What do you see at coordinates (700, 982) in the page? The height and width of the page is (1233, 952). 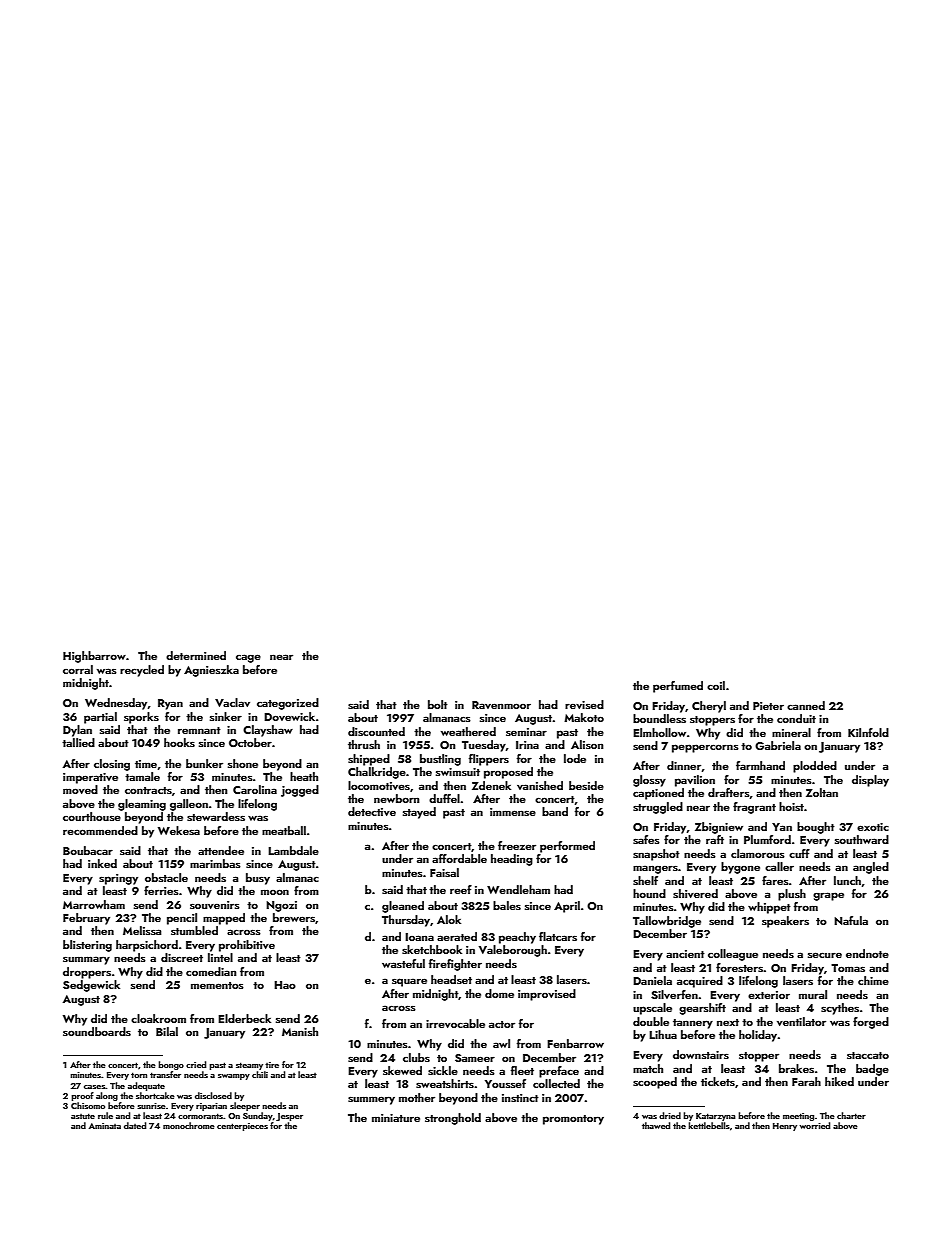 I see `acquired` at bounding box center [700, 982].
